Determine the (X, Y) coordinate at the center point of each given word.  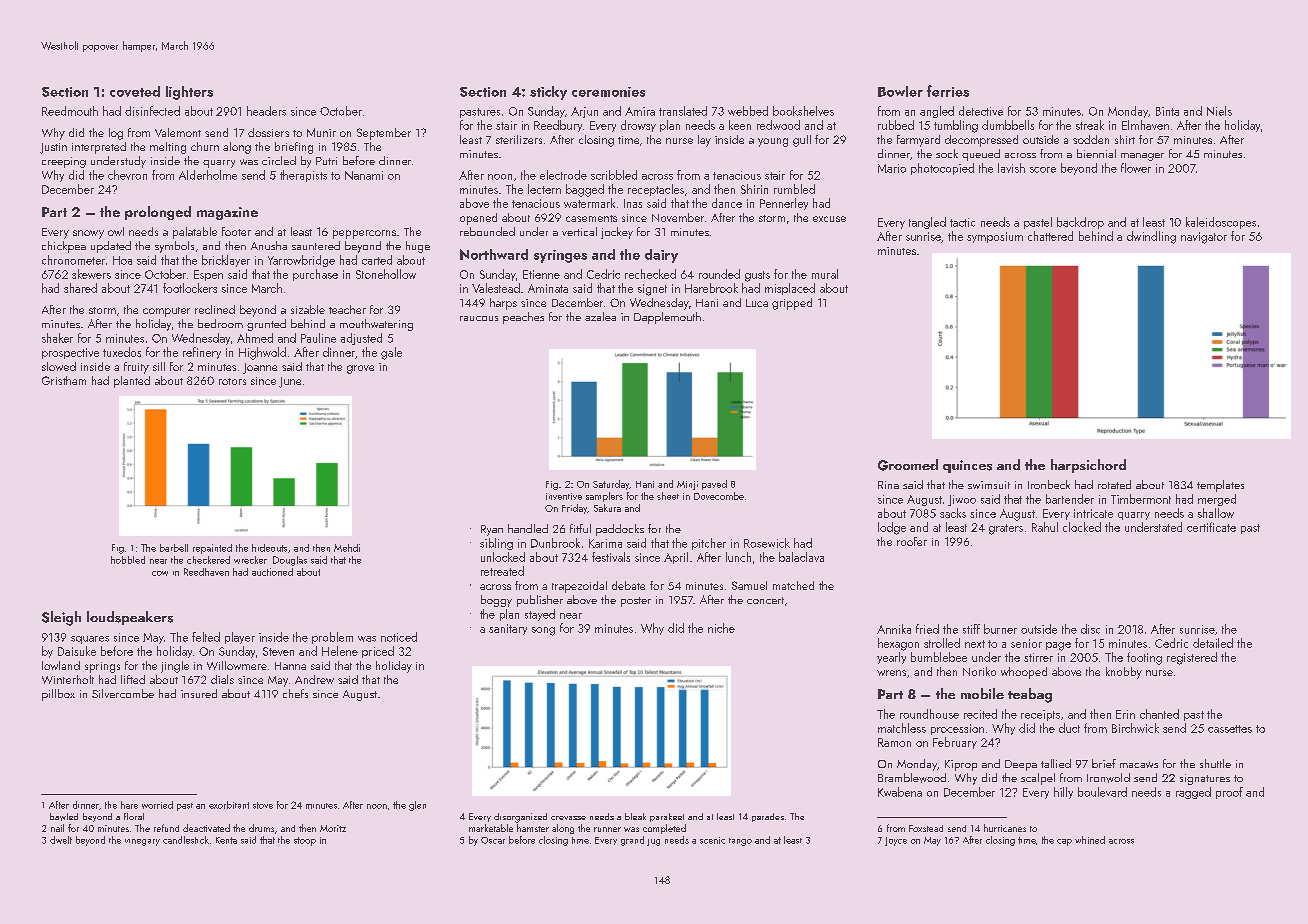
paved (714, 485)
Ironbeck (1049, 484)
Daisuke (77, 651)
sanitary (508, 629)
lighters (189, 93)
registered (1192, 658)
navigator (1204, 238)
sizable (308, 309)
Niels (1219, 111)
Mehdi (347, 548)
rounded (719, 274)
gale (391, 353)
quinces (967, 466)
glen (417, 806)
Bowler (900, 91)
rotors (232, 381)
